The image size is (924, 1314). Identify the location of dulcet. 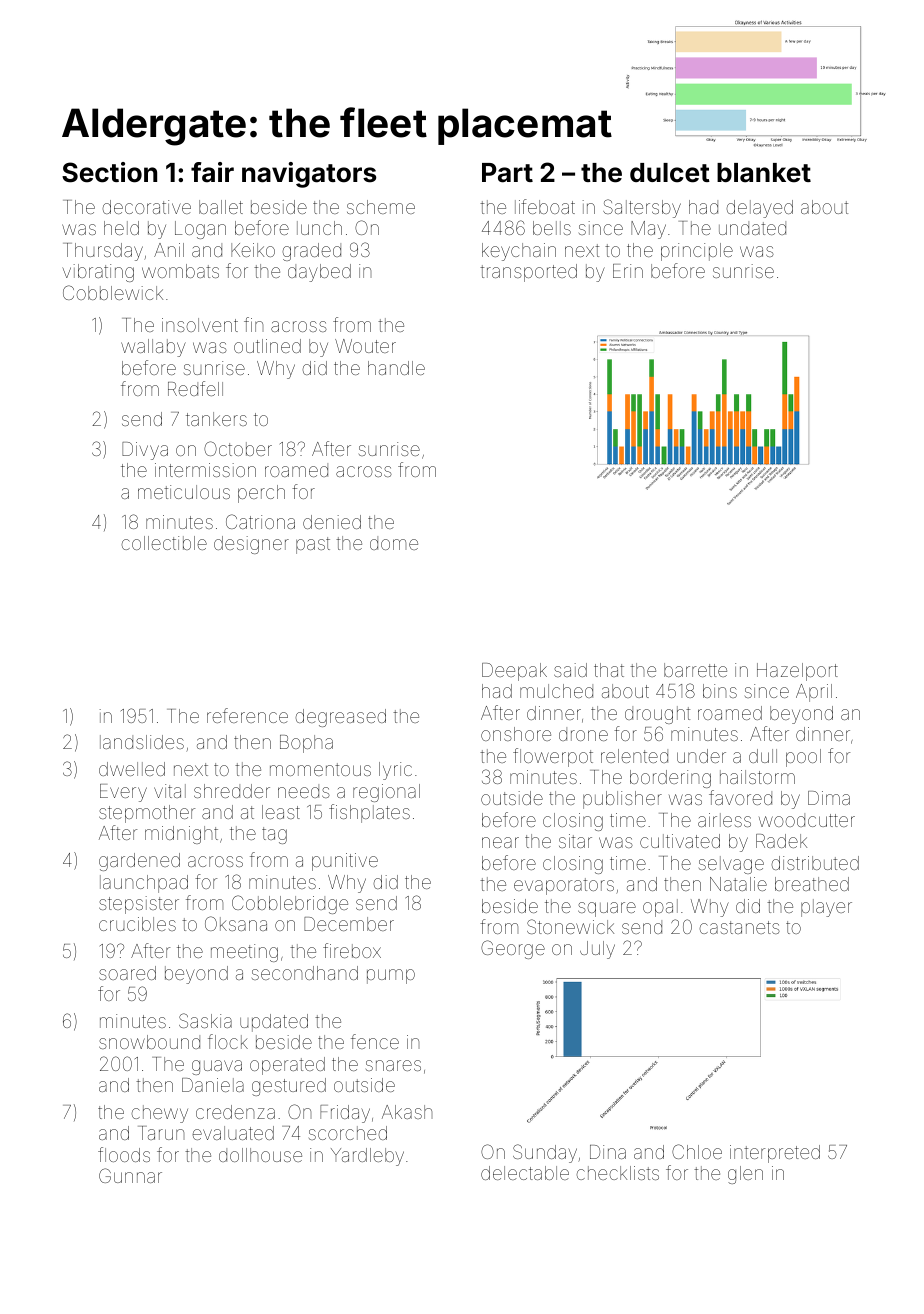
(670, 173).
